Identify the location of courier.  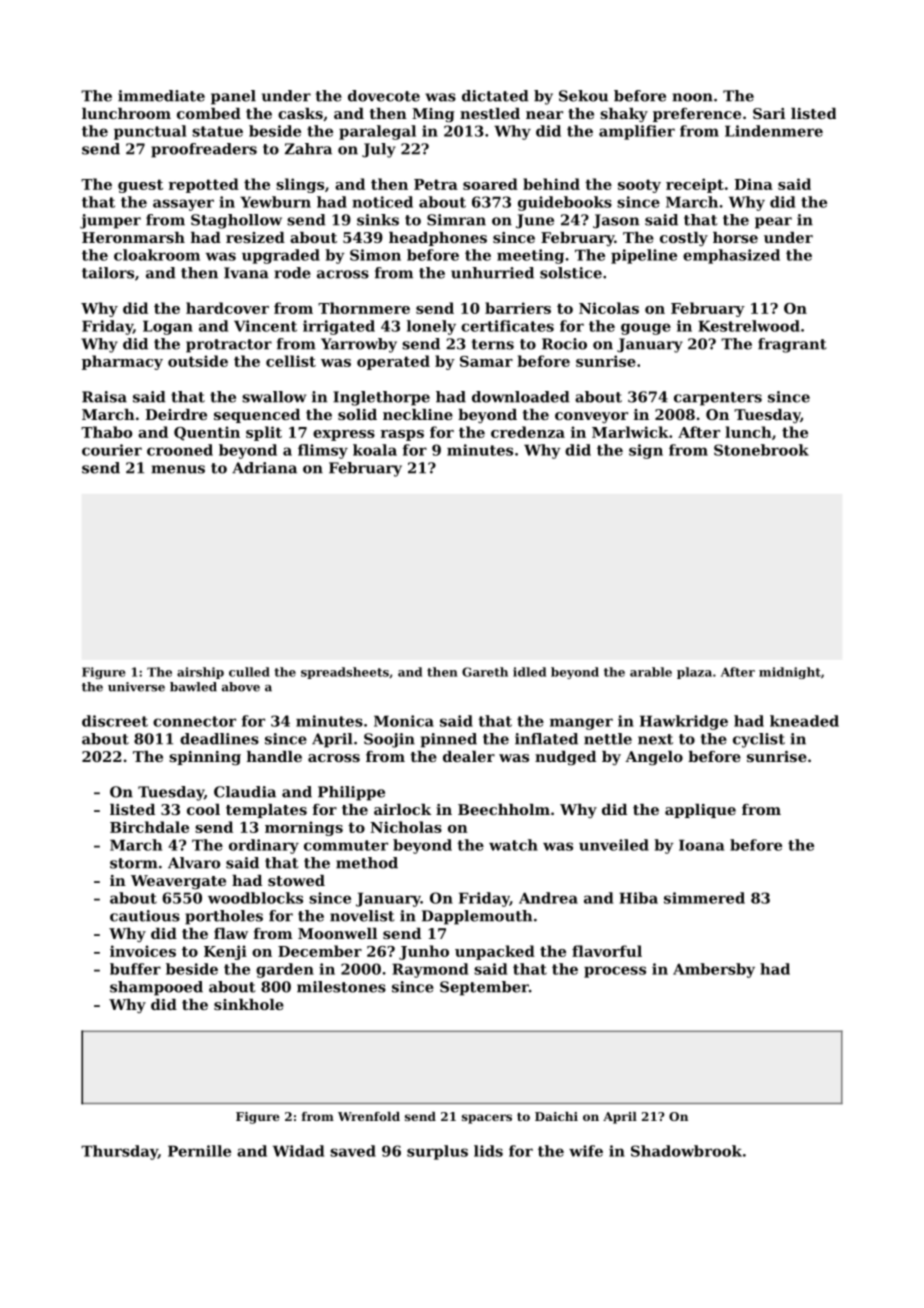
(112, 450).
